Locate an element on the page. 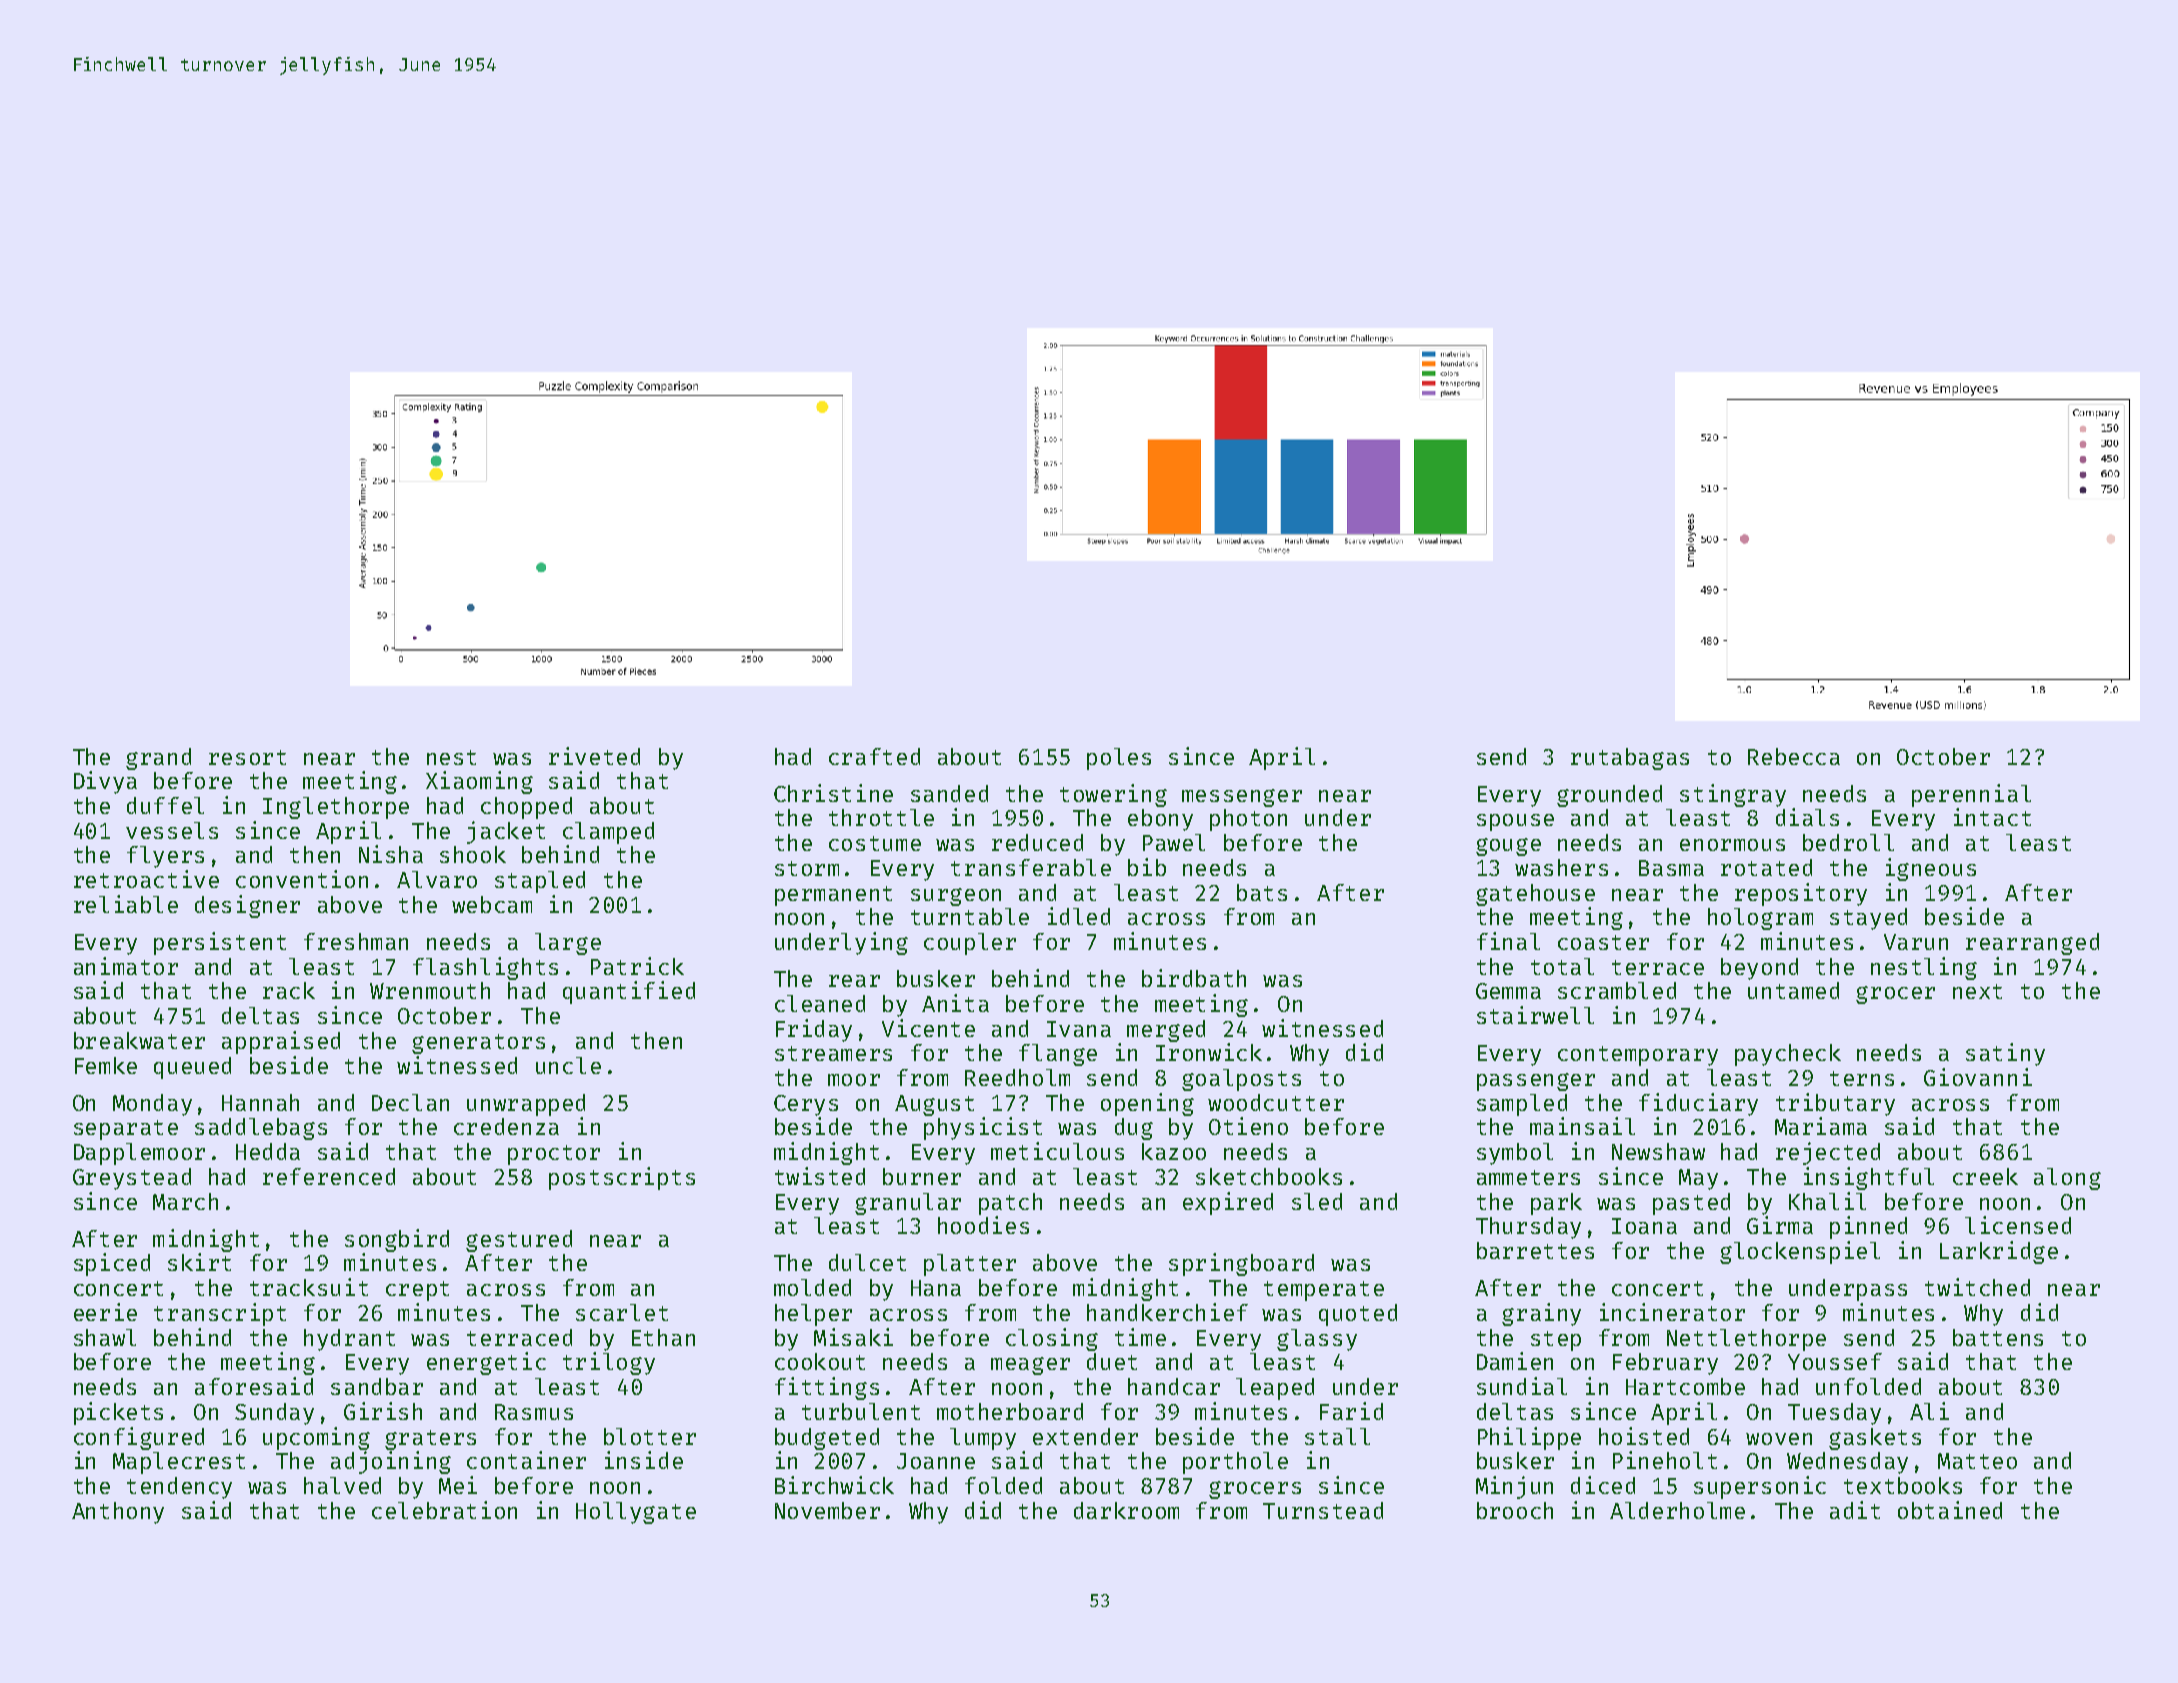 The image size is (2178, 1683). Ethan is located at coordinates (663, 1337).
